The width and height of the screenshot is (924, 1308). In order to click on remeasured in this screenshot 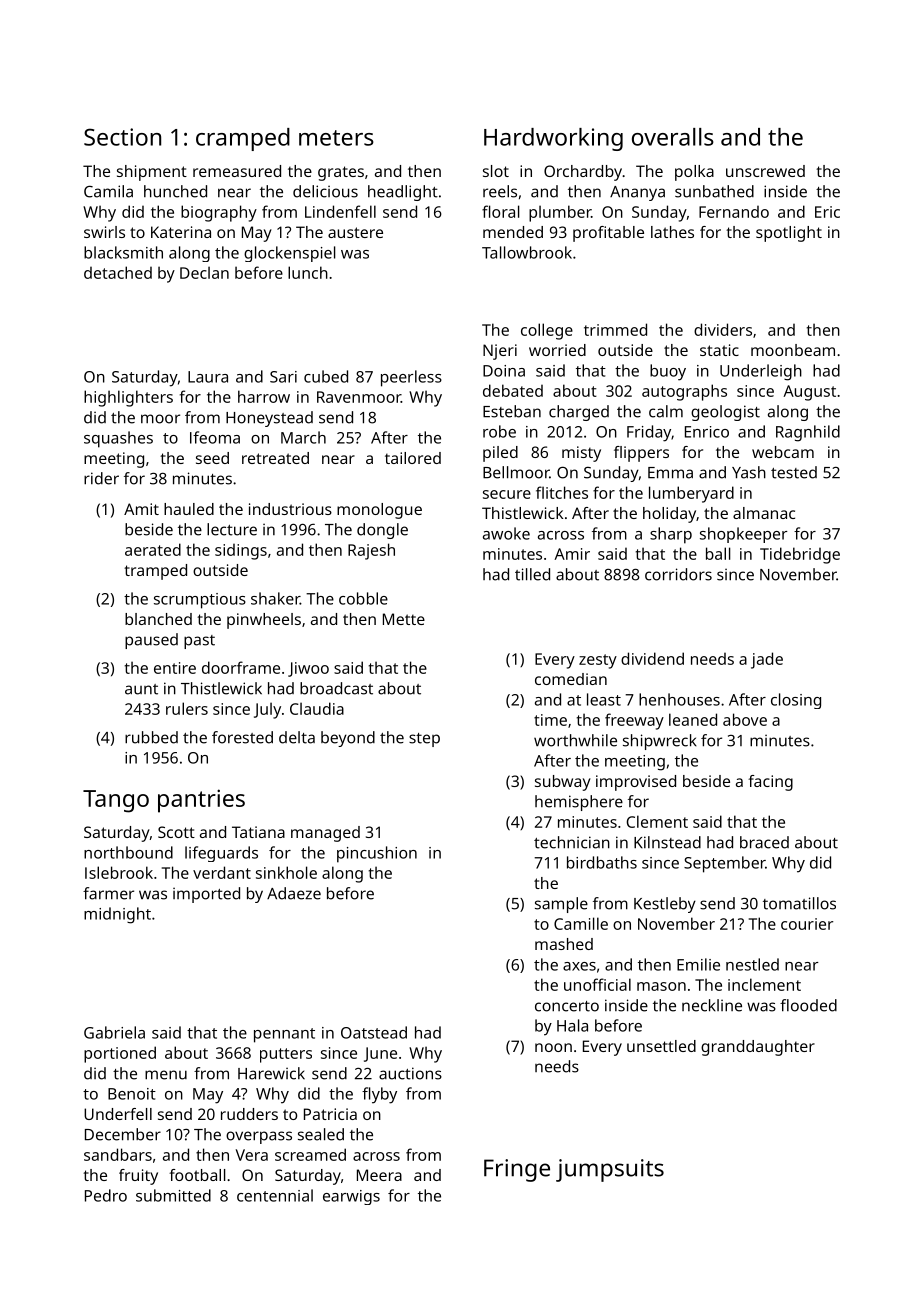, I will do `click(237, 171)`.
